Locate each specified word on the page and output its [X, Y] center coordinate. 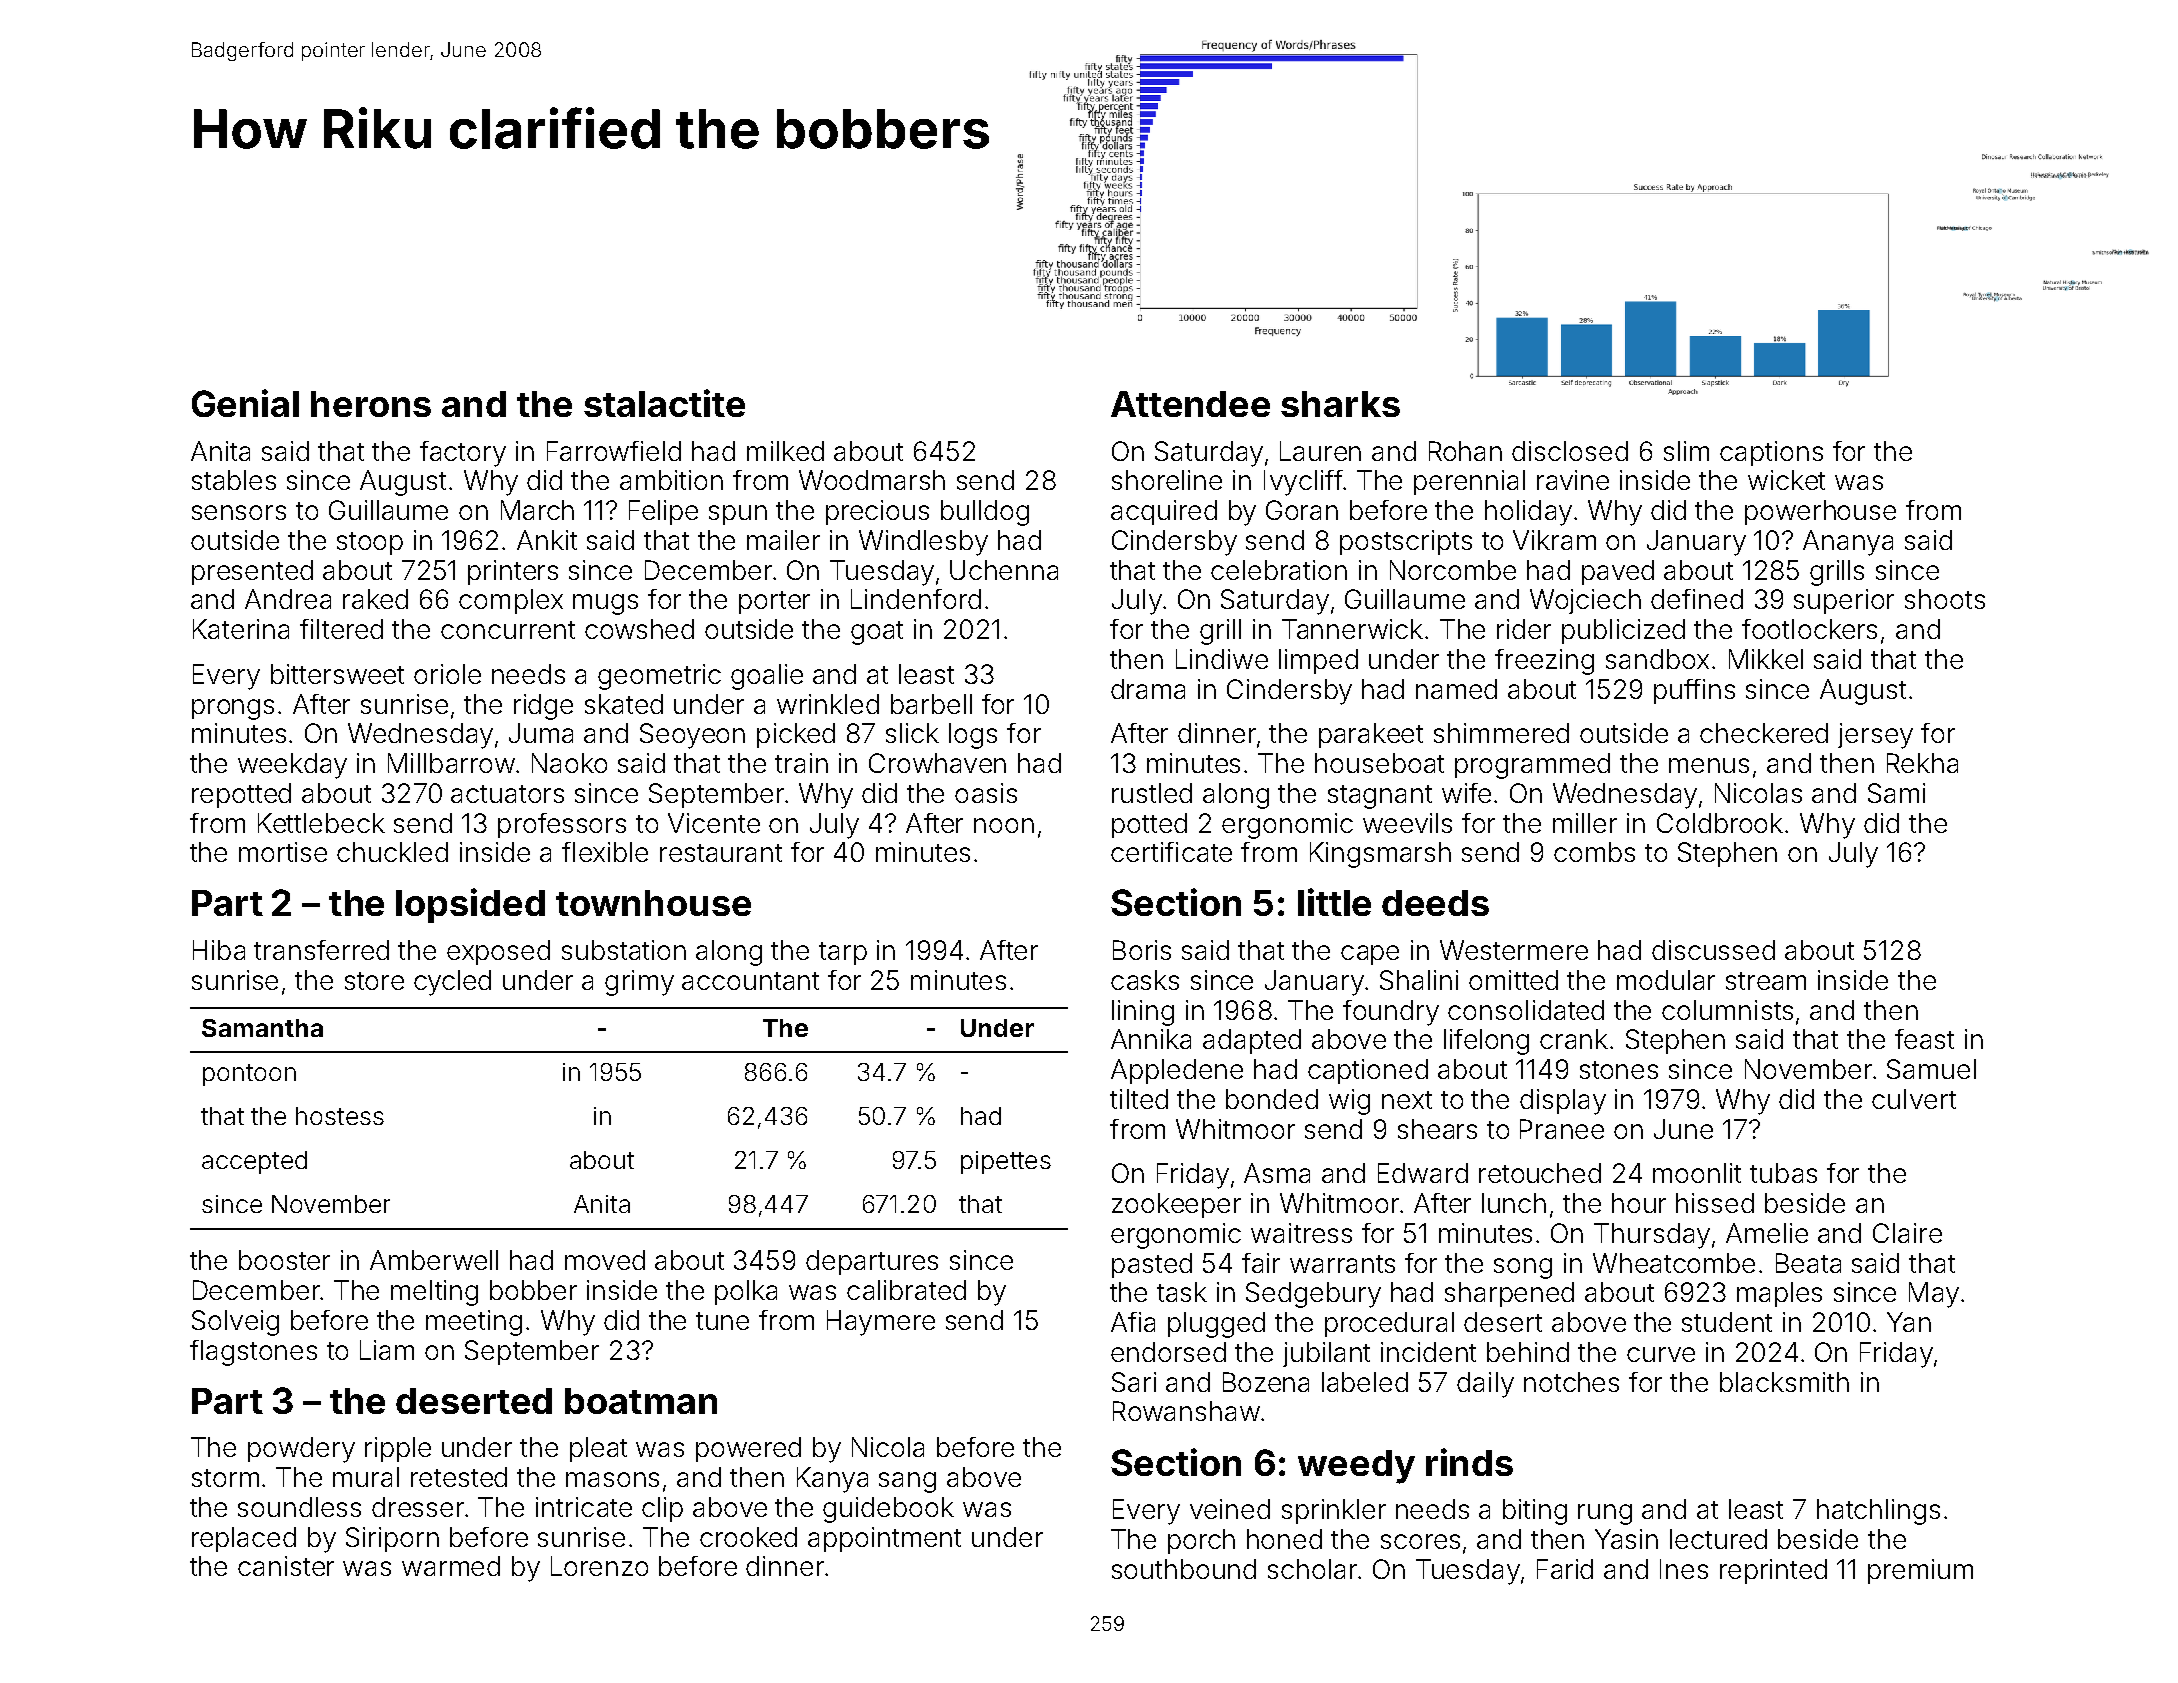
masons [612, 1479]
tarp [843, 953]
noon [1004, 825]
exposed [498, 952]
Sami [1896, 793]
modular [1666, 980]
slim [1686, 451]
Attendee [1190, 404]
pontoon [249, 1075]
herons [371, 404]
